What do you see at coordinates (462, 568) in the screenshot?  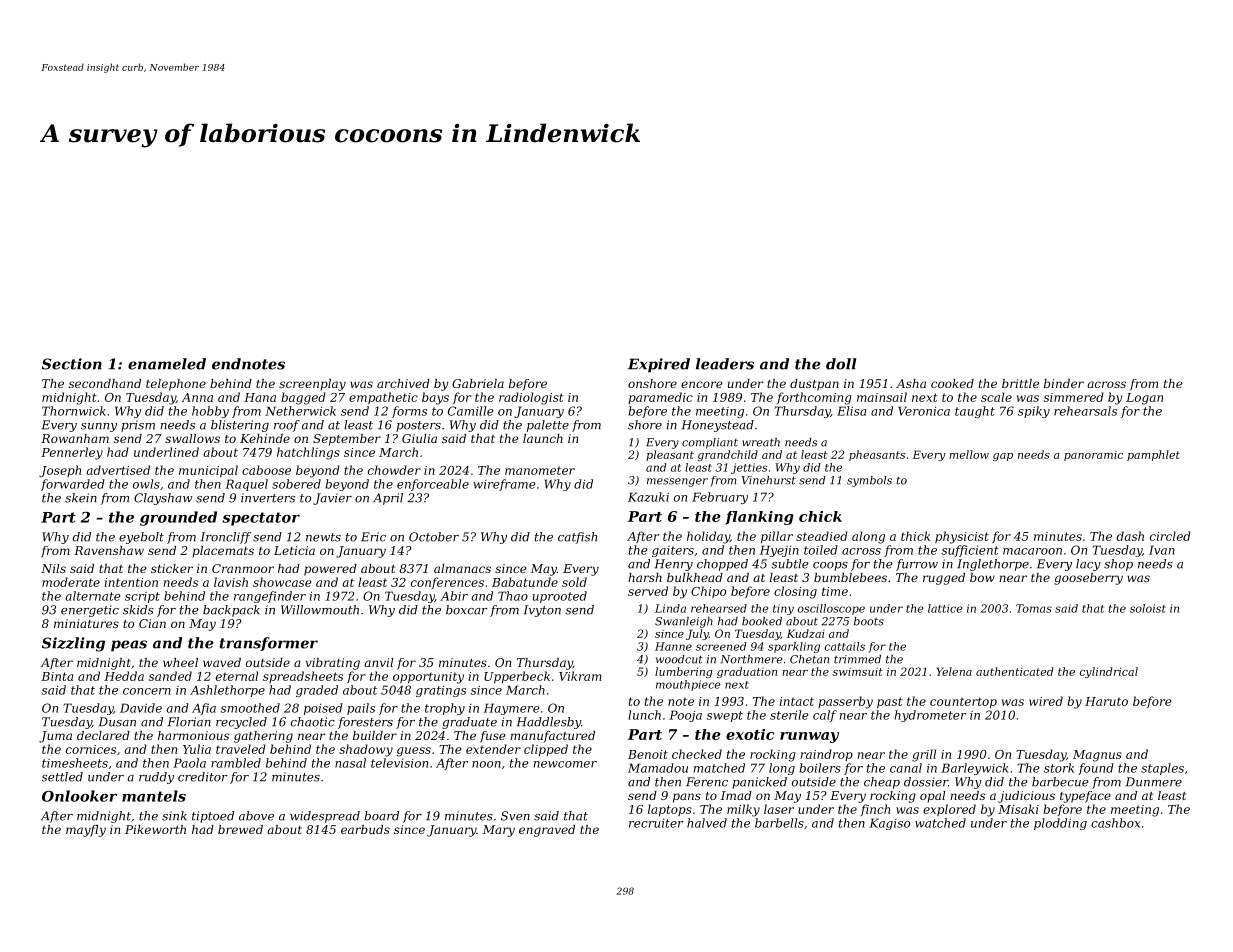 I see `almanacs` at bounding box center [462, 568].
